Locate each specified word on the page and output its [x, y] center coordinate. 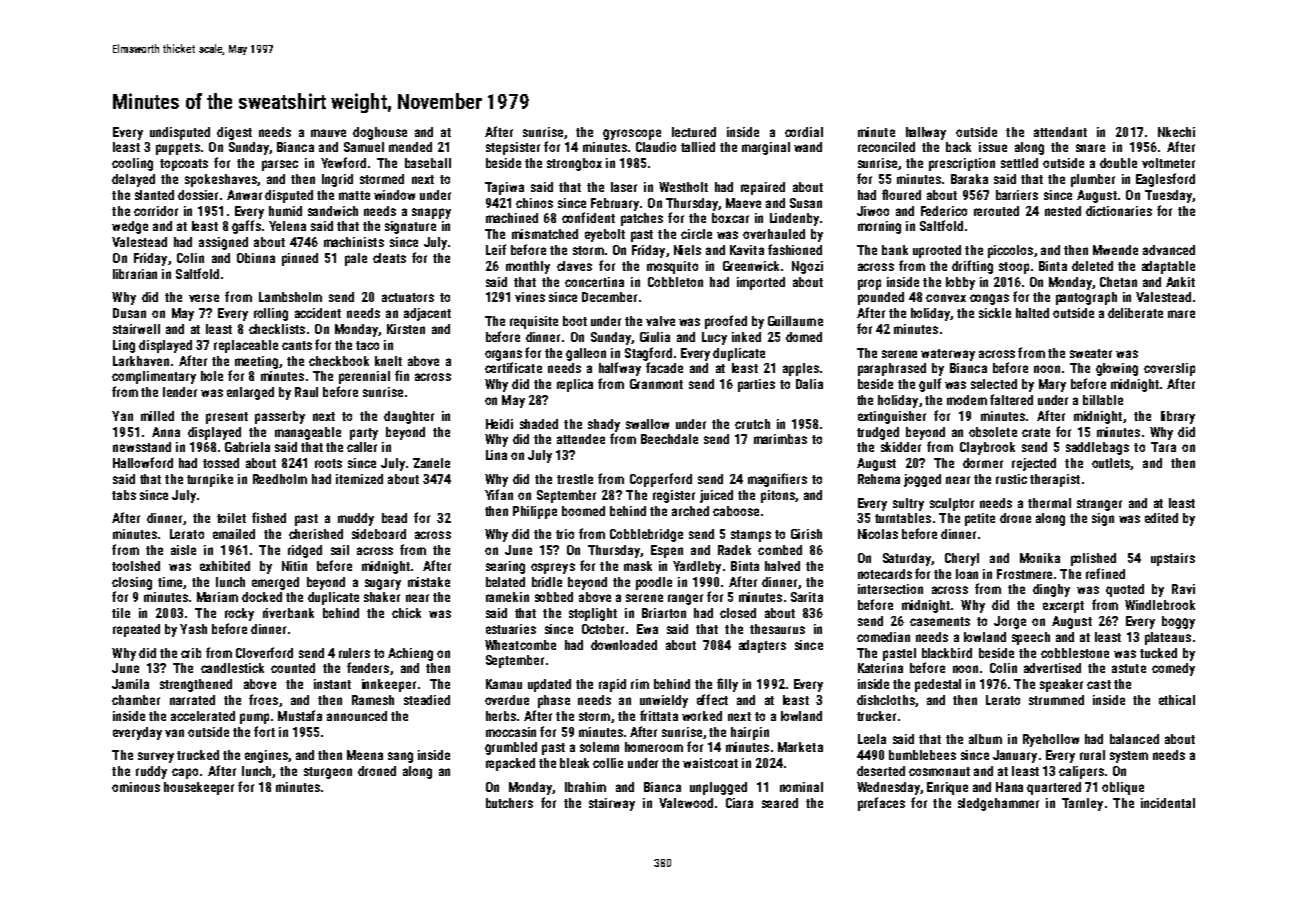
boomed [583, 511]
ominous [136, 787]
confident [588, 217]
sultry [908, 504]
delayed [133, 180]
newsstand [142, 447]
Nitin [294, 566]
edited [1161, 518]
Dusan [129, 313]
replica [575, 385]
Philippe [535, 512]
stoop [1014, 268]
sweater [1091, 353]
